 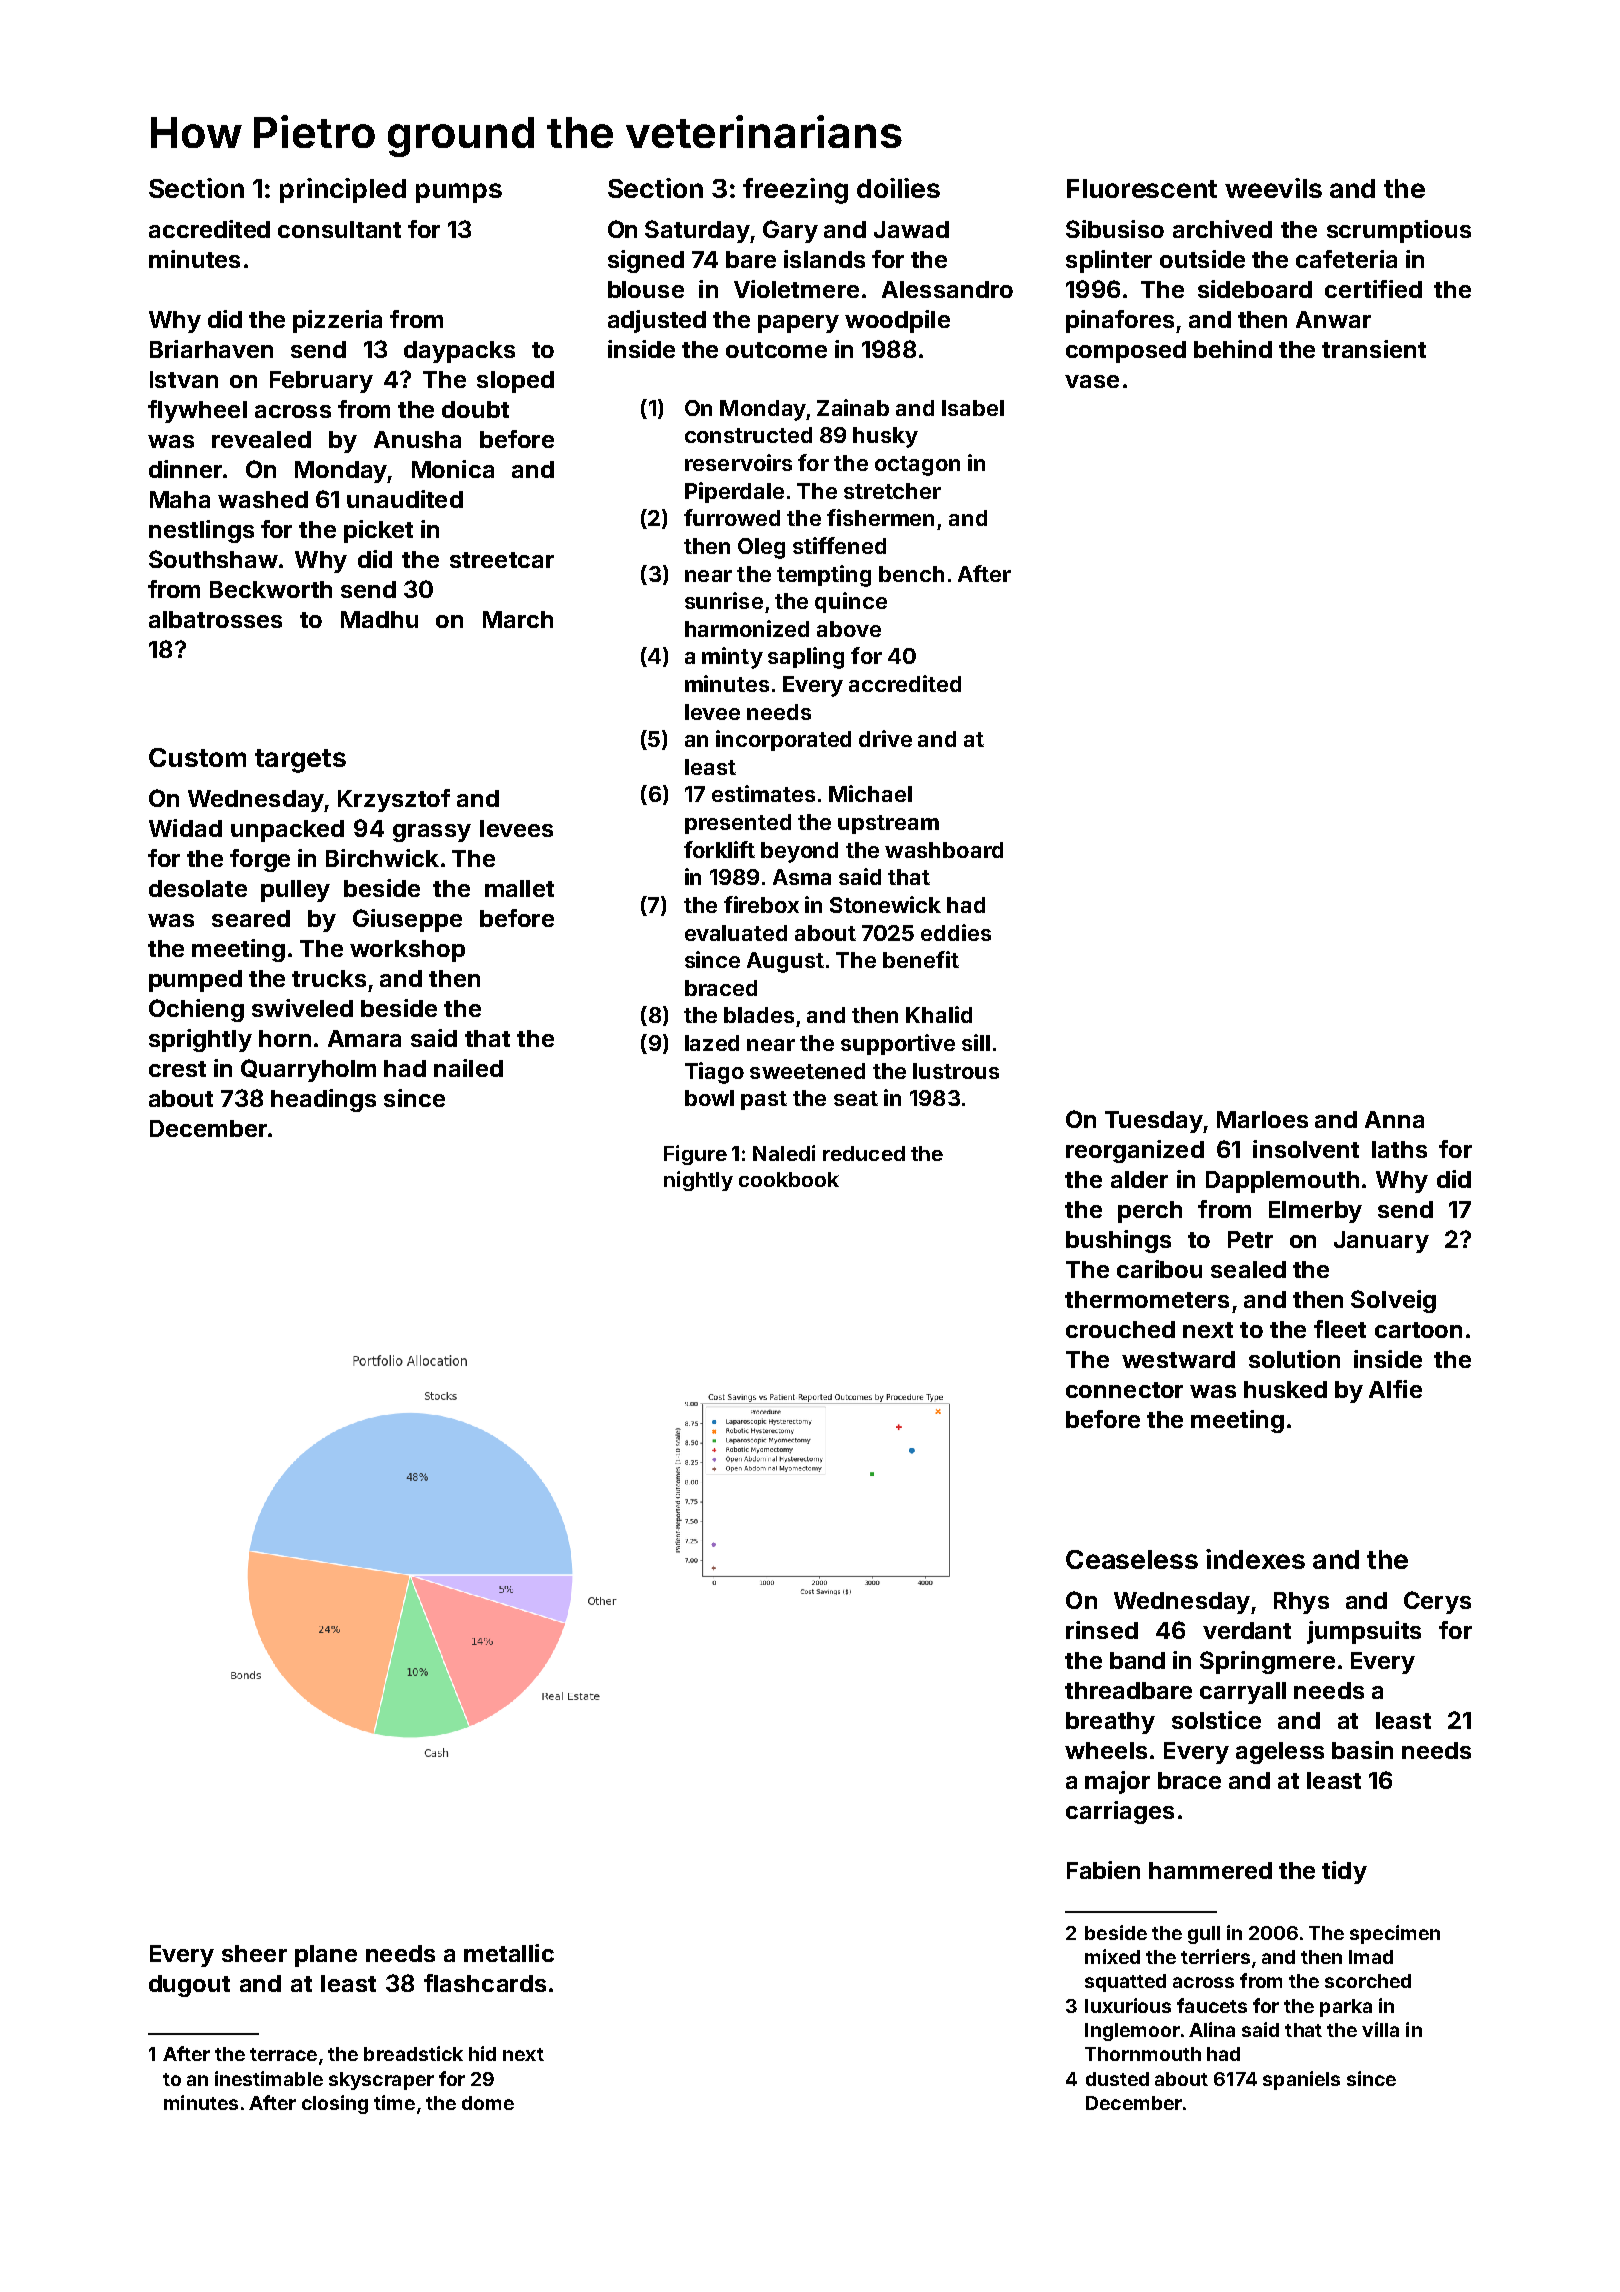 I want to click on transient, so click(x=1374, y=349).
